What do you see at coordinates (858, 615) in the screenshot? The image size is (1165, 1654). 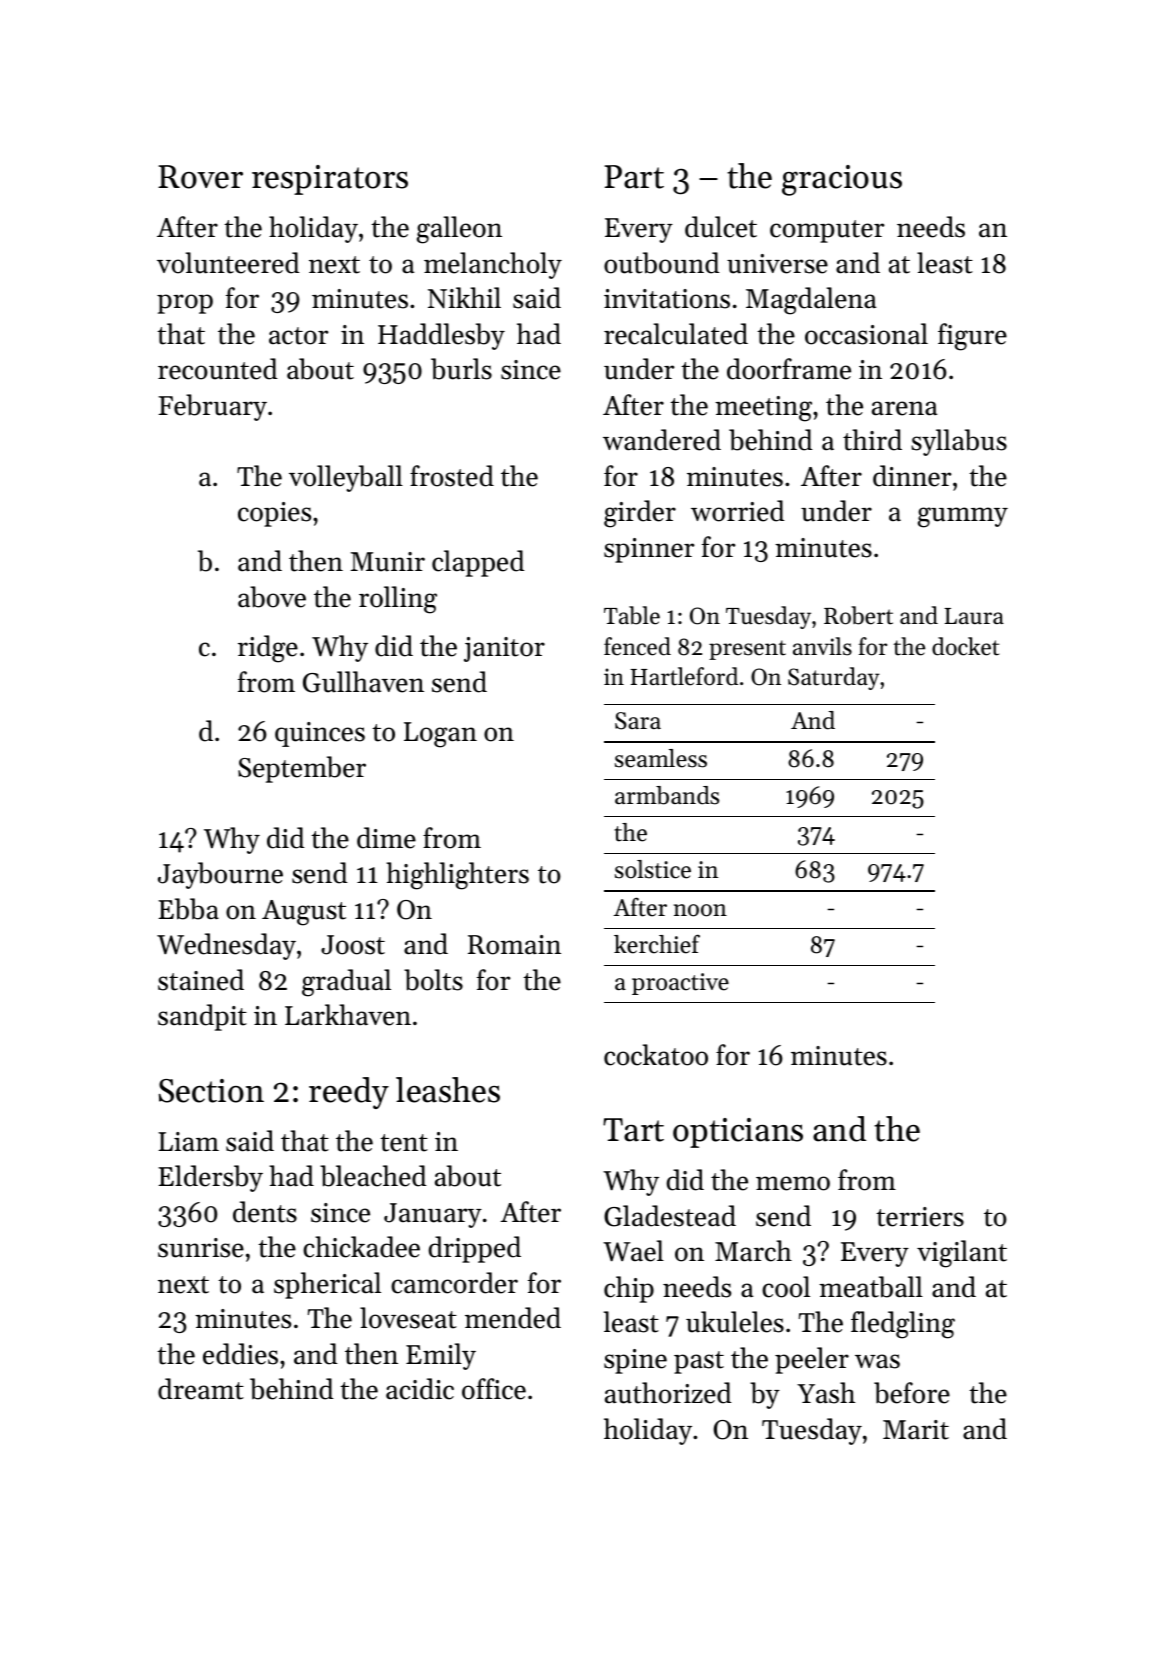 I see `Robert` at bounding box center [858, 615].
